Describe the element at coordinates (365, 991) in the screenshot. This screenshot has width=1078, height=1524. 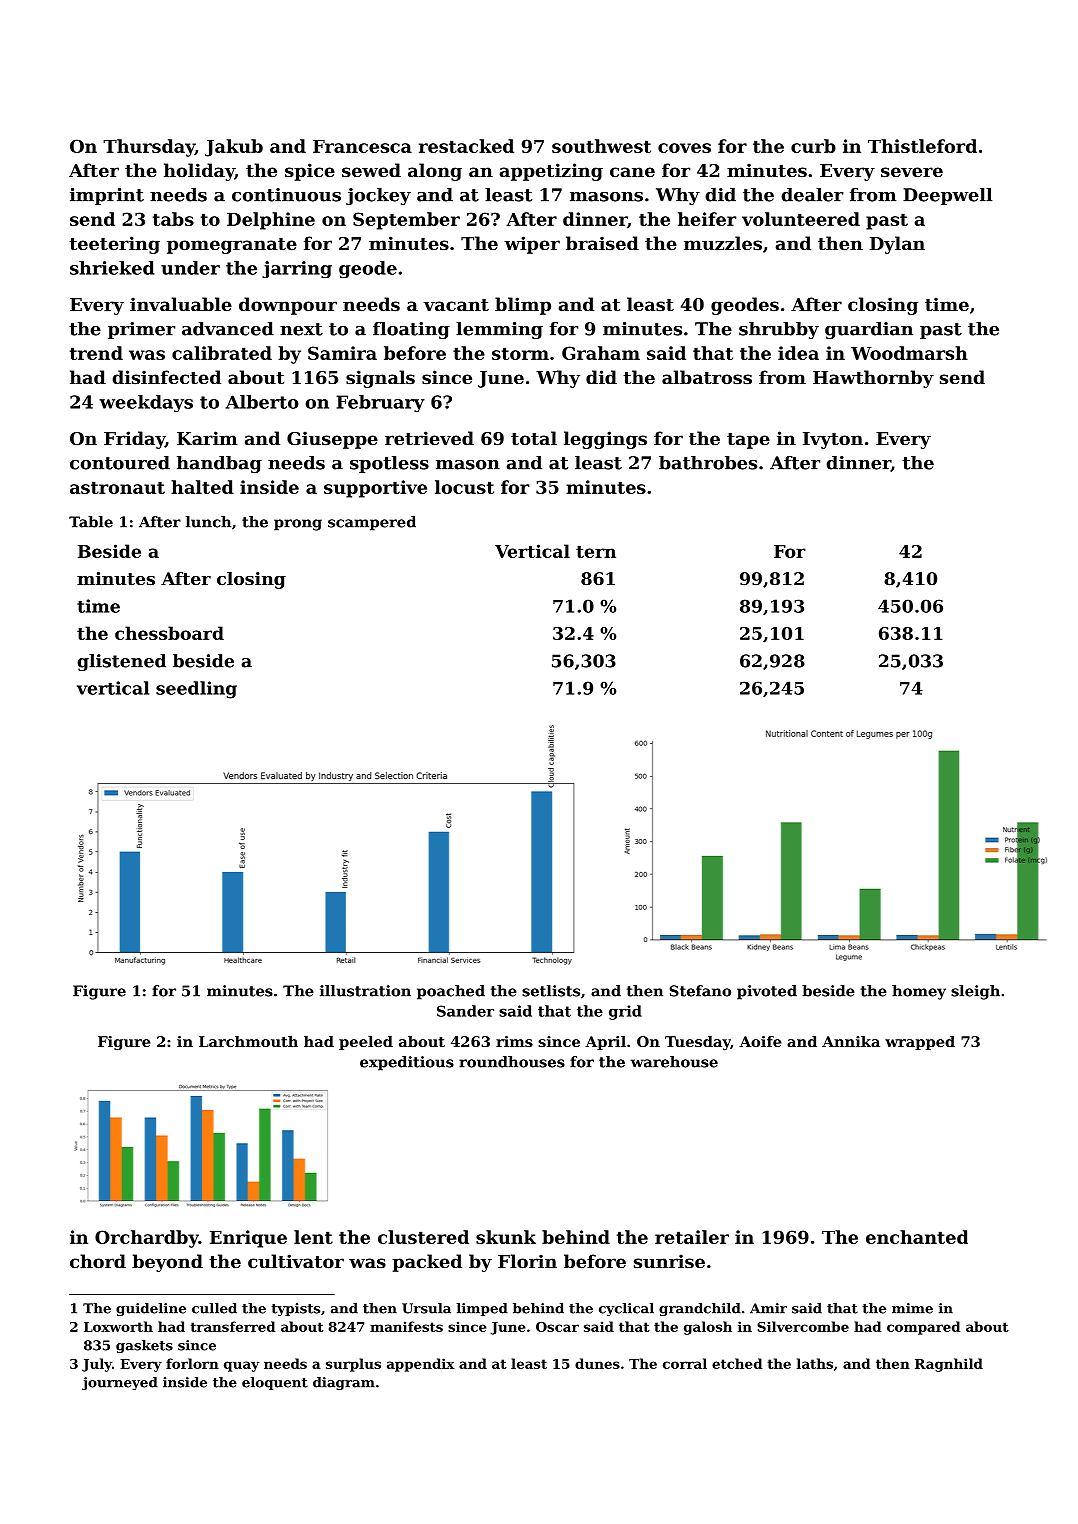
I see `illustration` at that location.
